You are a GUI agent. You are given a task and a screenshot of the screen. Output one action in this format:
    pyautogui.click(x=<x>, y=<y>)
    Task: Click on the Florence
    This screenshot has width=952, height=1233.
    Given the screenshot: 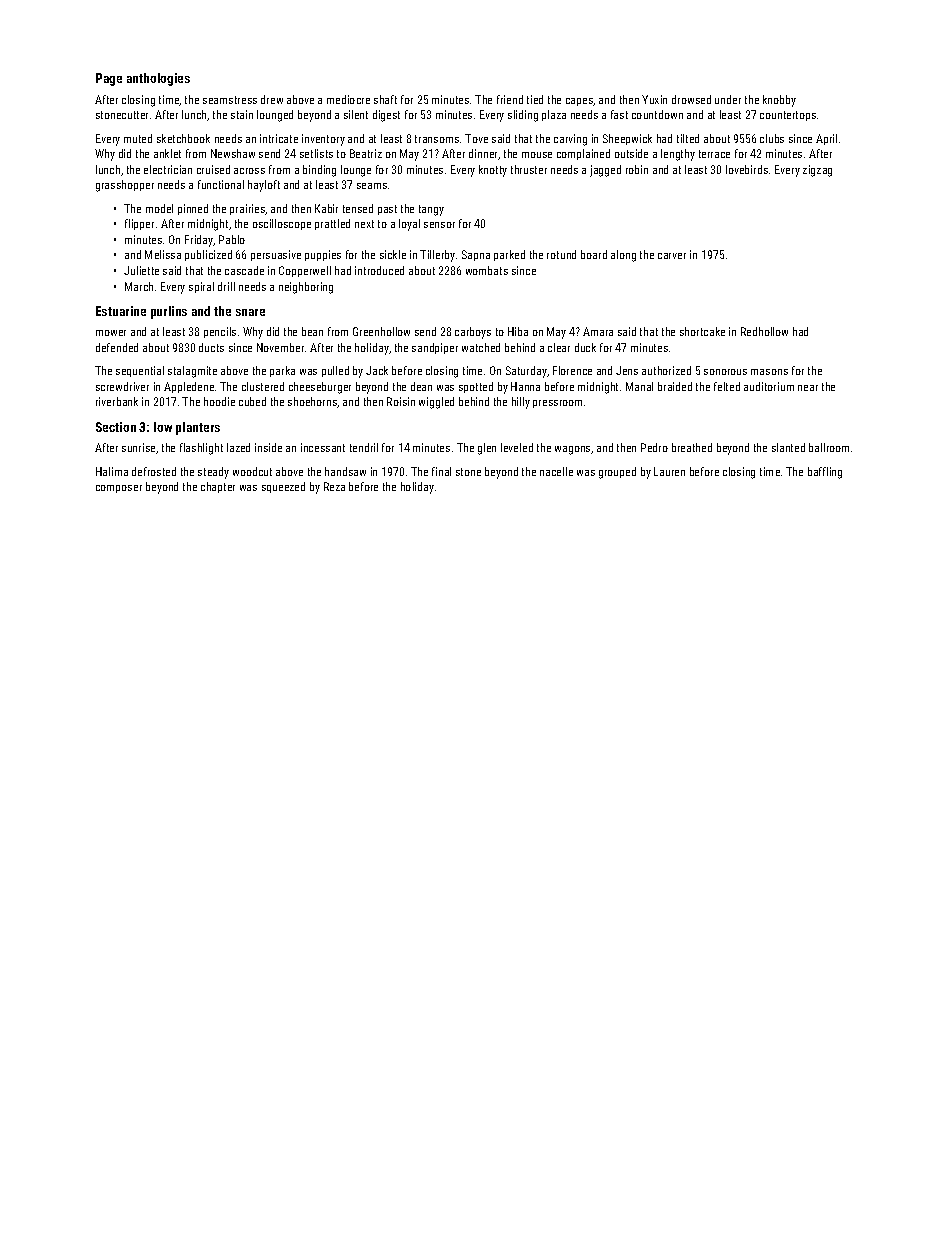 What is the action you would take?
    pyautogui.click(x=572, y=370)
